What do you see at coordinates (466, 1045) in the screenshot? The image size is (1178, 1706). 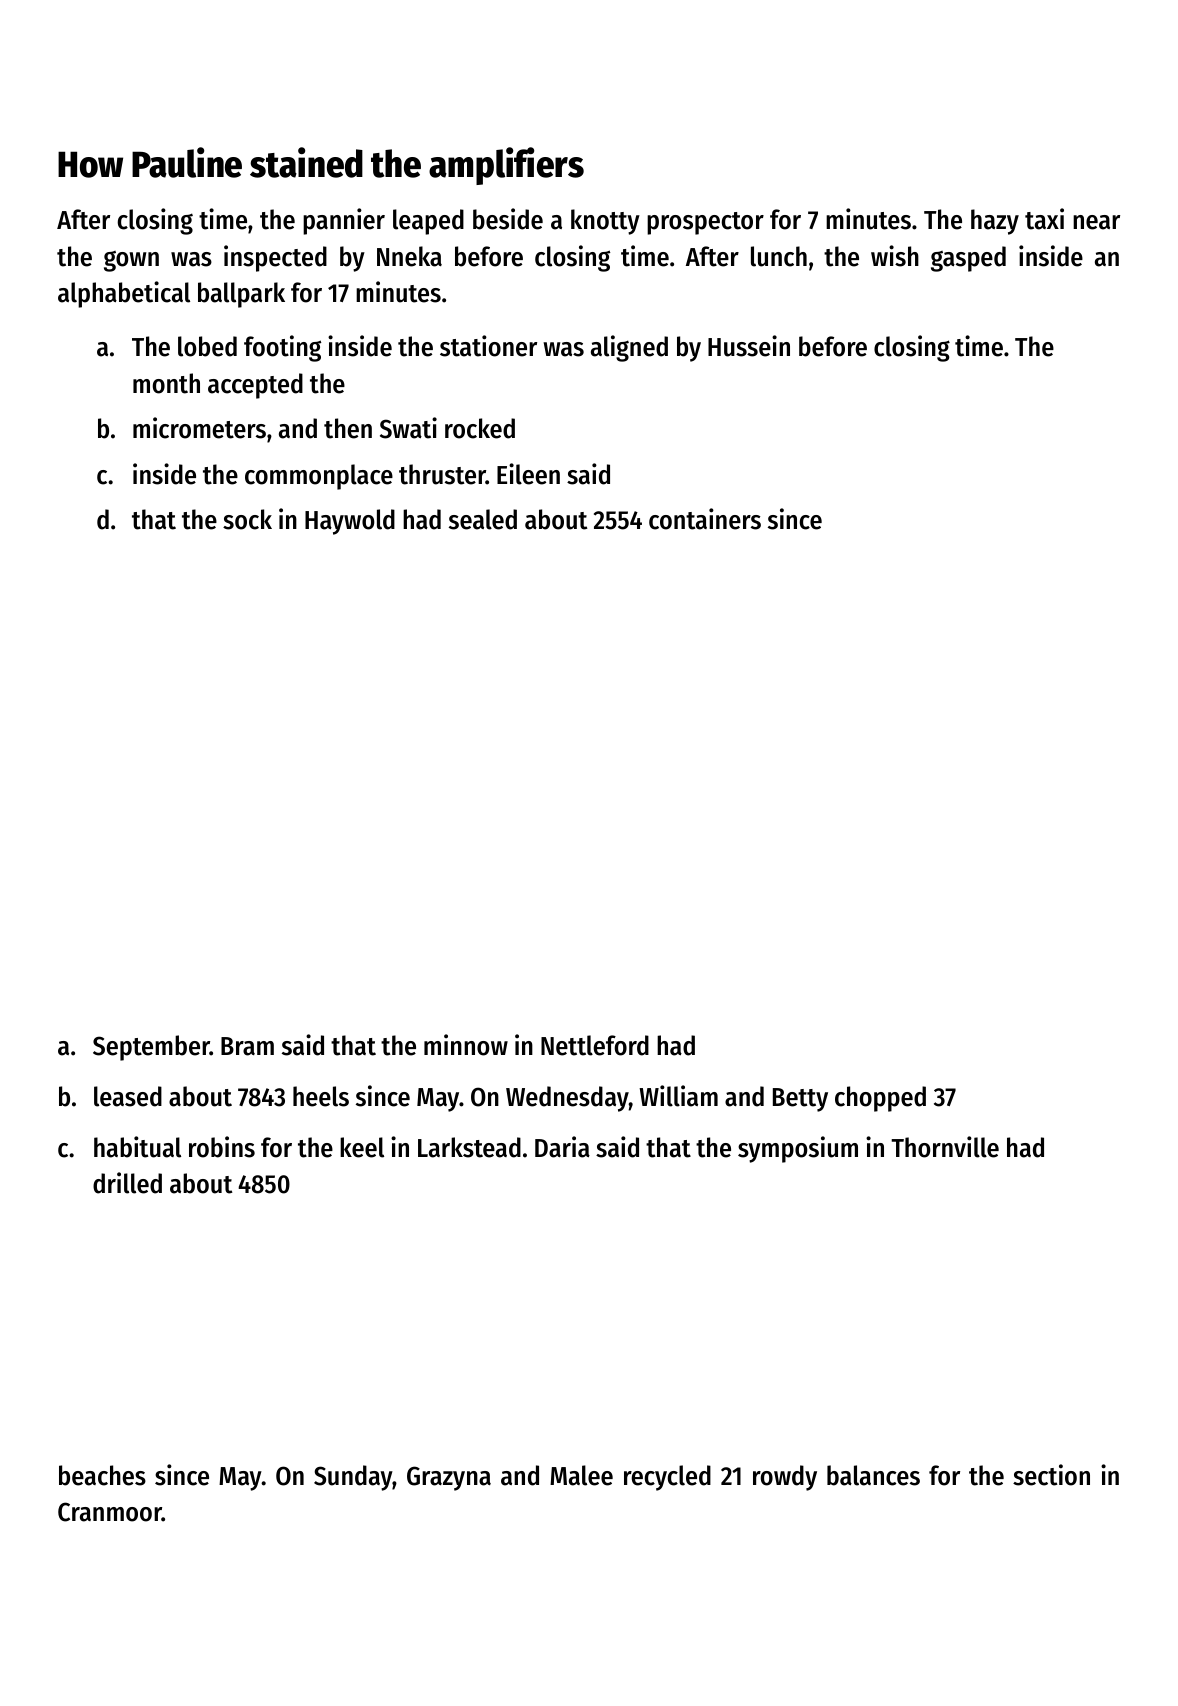 I see `minnow` at bounding box center [466, 1045].
